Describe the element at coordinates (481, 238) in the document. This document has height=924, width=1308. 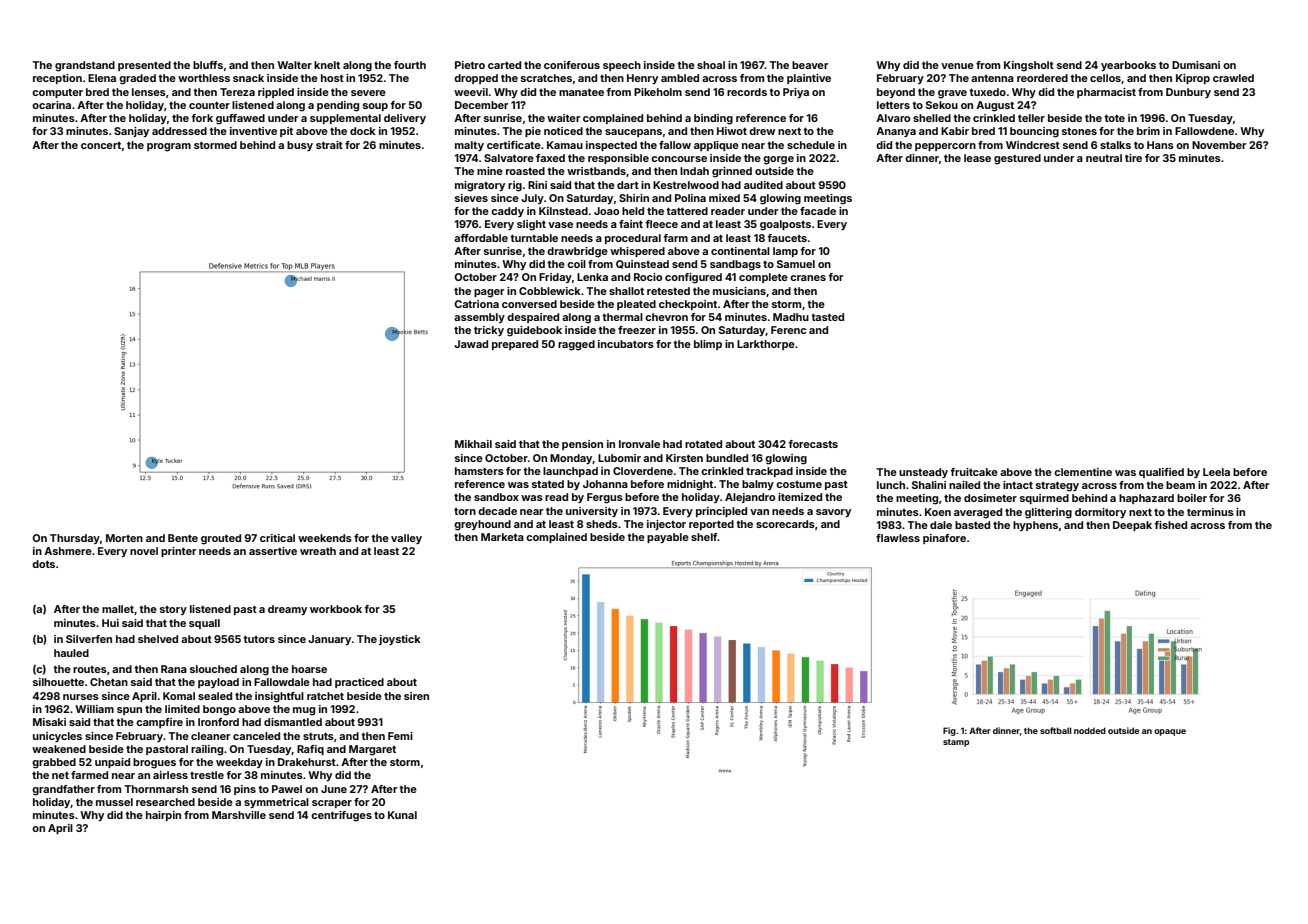
I see `affordable` at that location.
